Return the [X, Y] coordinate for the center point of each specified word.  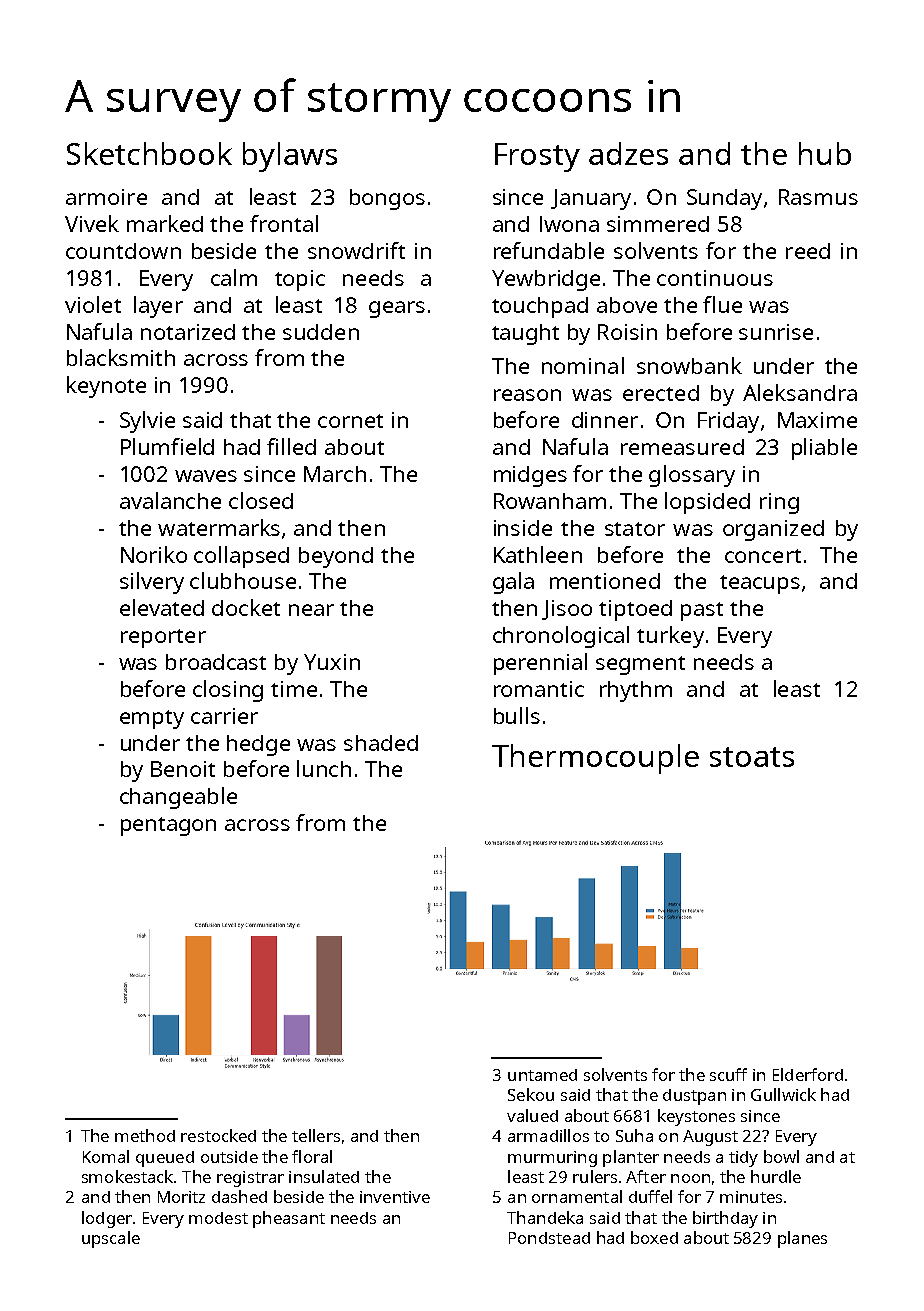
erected [661, 393]
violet [93, 304]
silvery [152, 583]
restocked [218, 1135]
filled [291, 446]
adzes [628, 153]
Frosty [537, 157]
